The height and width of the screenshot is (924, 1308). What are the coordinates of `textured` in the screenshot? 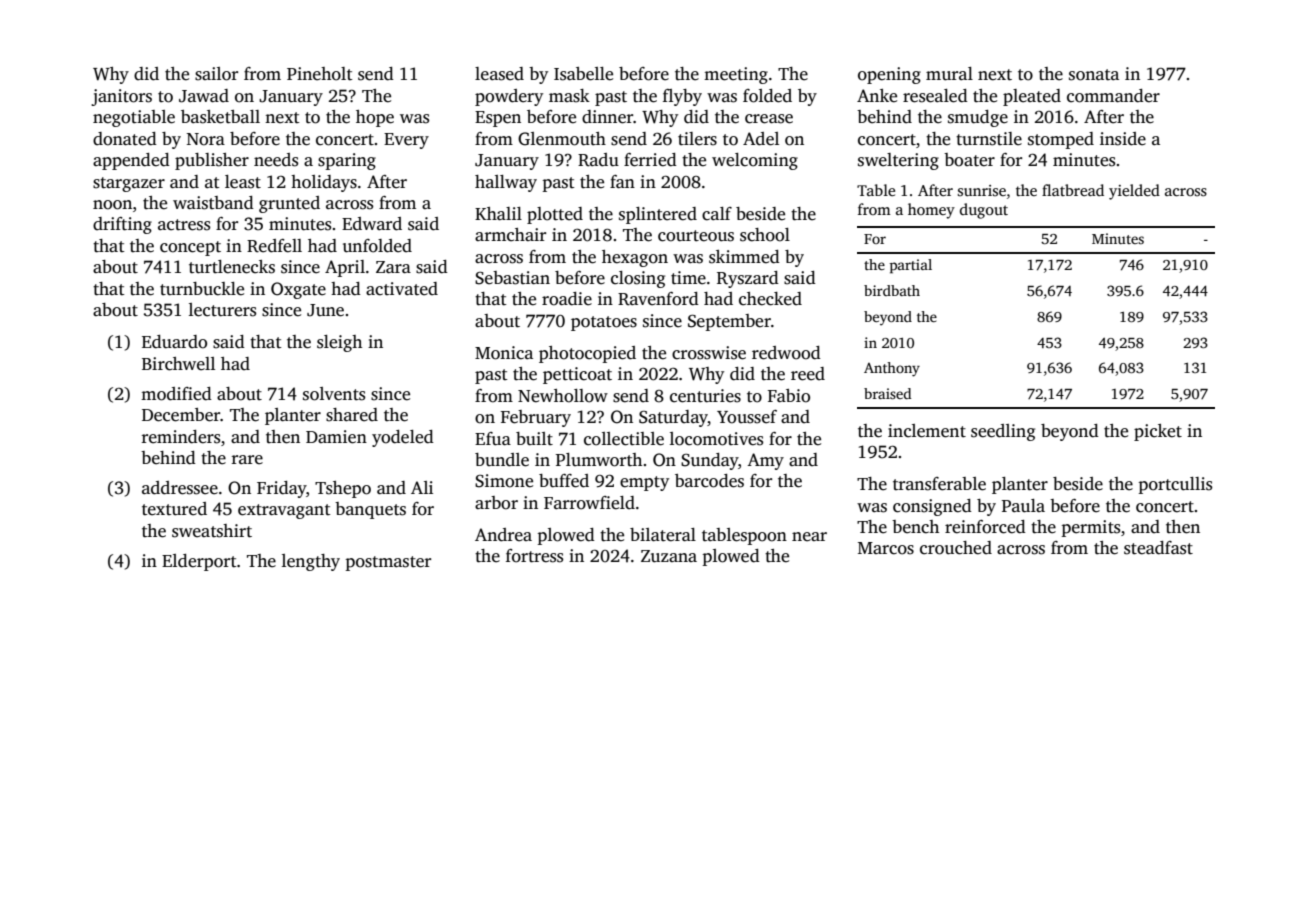 It's located at (174, 509).
